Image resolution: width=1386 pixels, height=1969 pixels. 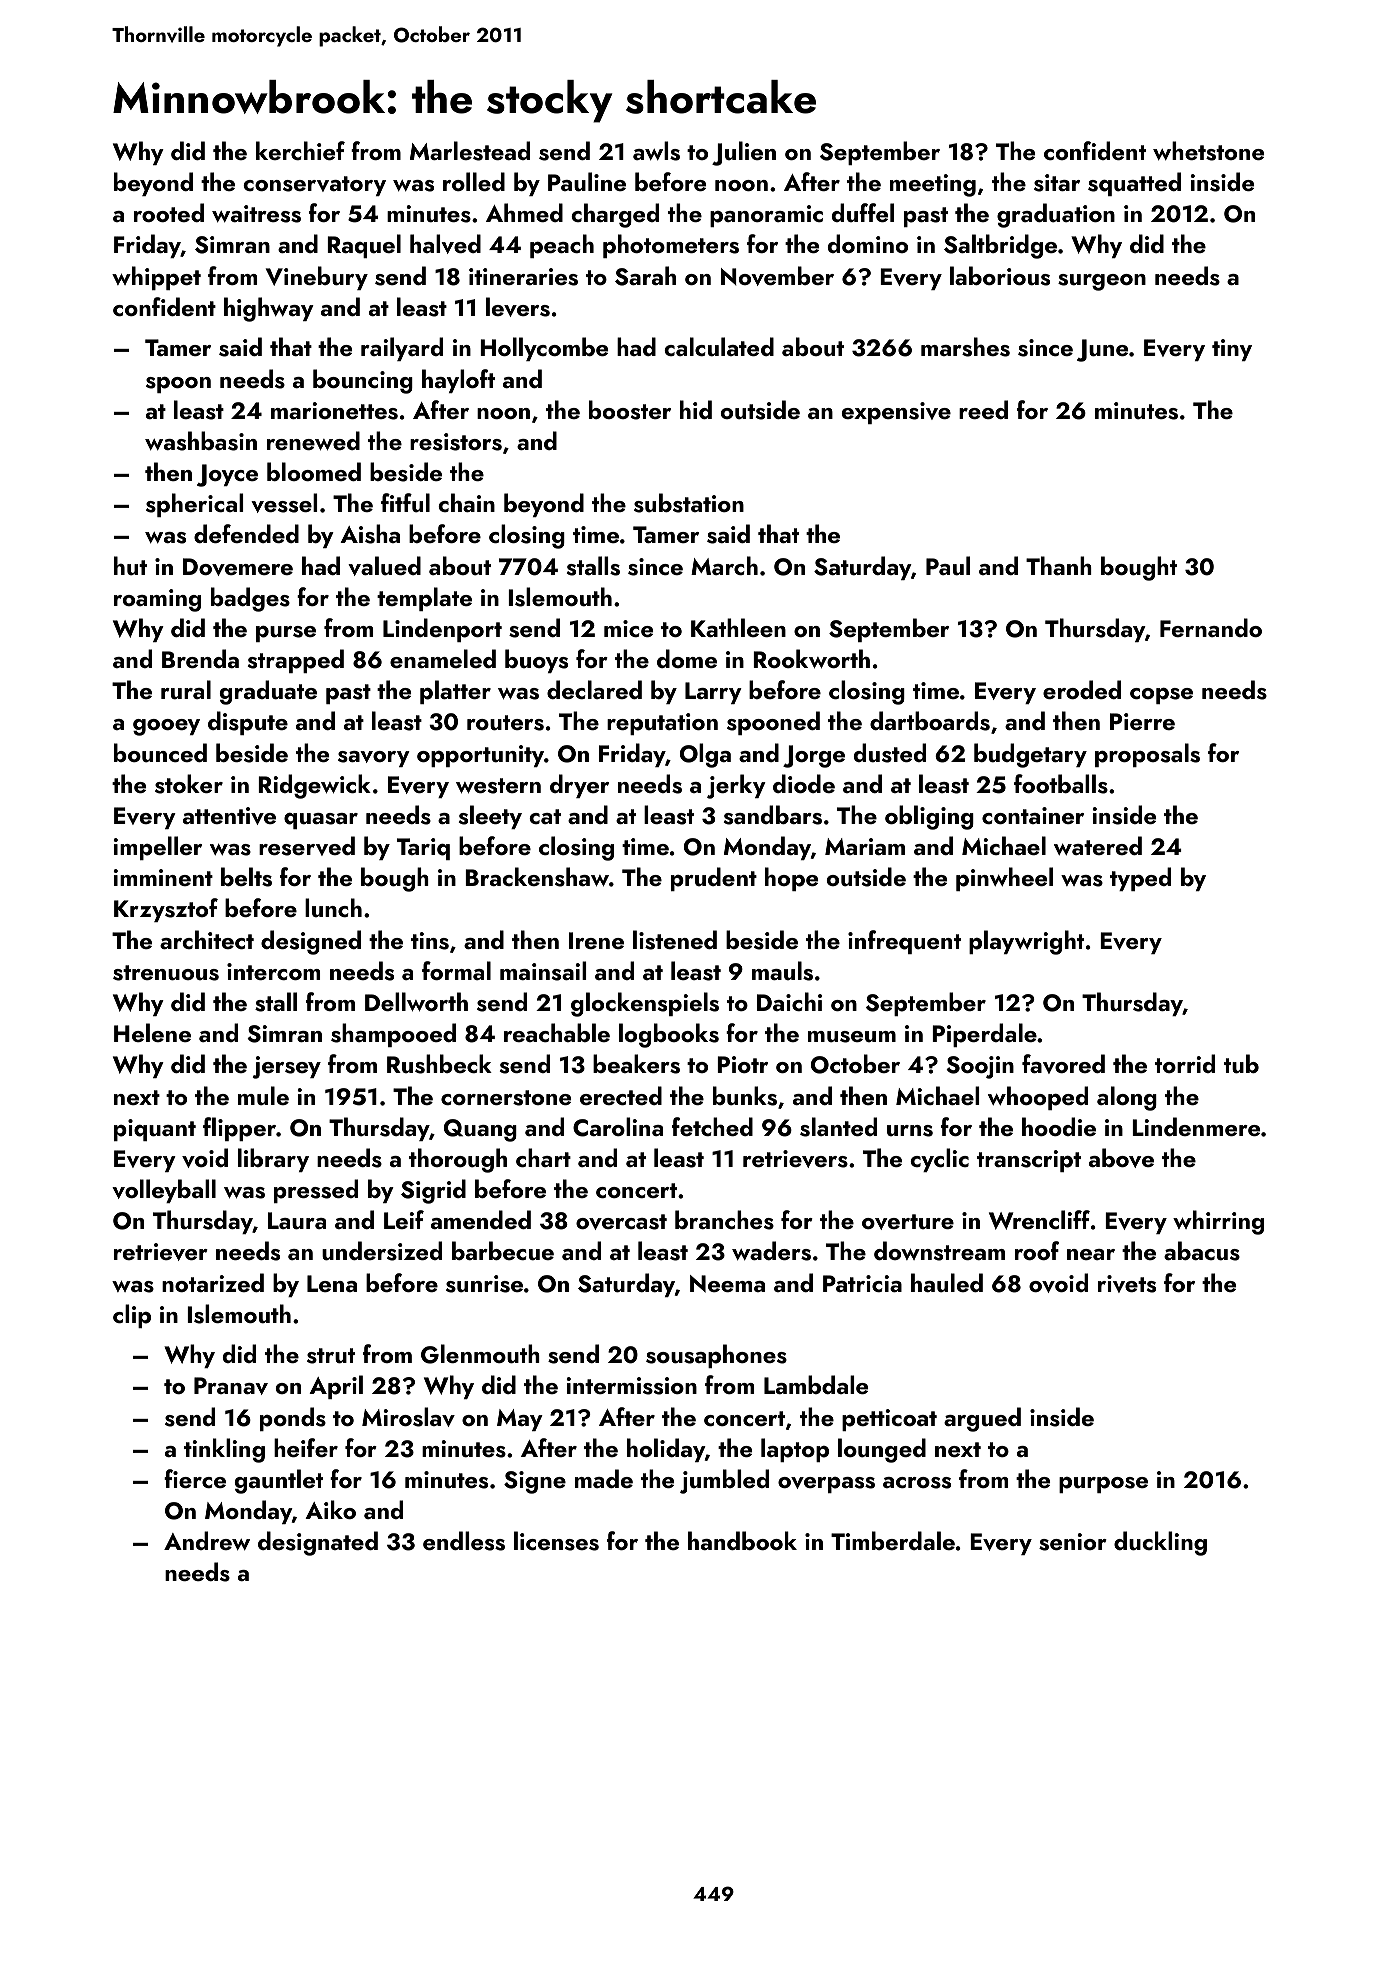 I want to click on Carolina, so click(x=618, y=1127).
